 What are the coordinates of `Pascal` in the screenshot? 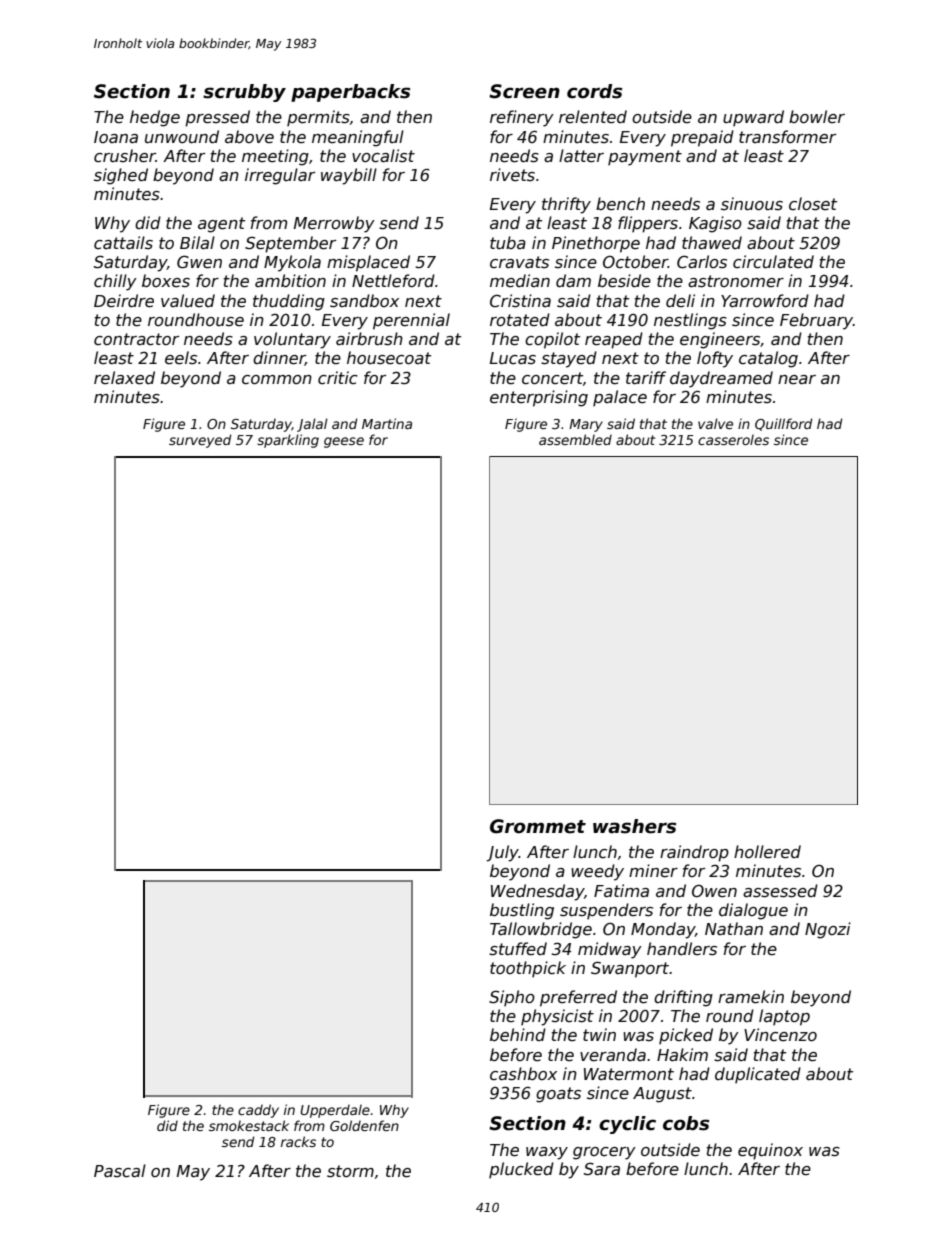 It's located at (120, 1171).
